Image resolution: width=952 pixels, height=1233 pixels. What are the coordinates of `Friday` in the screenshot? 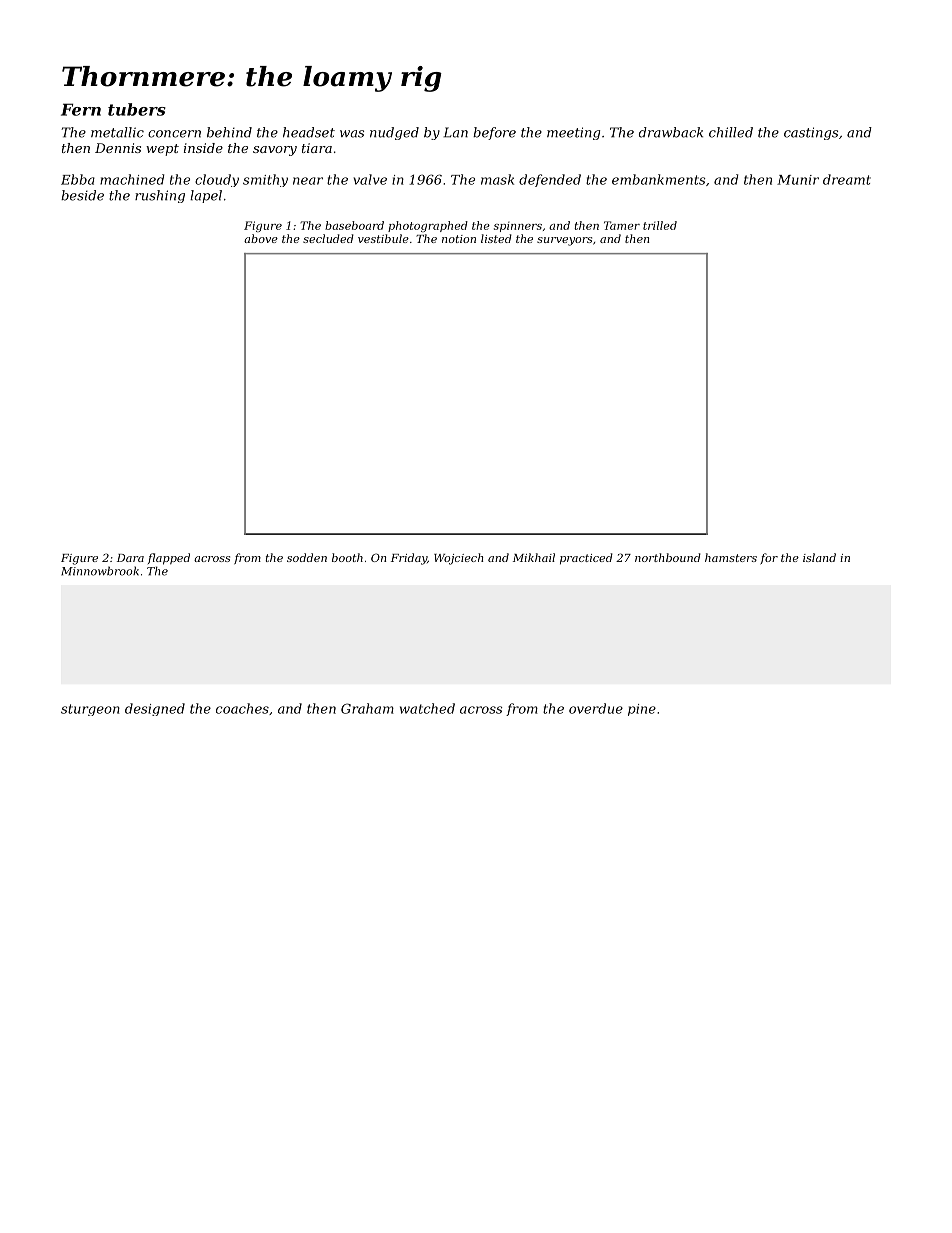 It's located at (409, 559).
